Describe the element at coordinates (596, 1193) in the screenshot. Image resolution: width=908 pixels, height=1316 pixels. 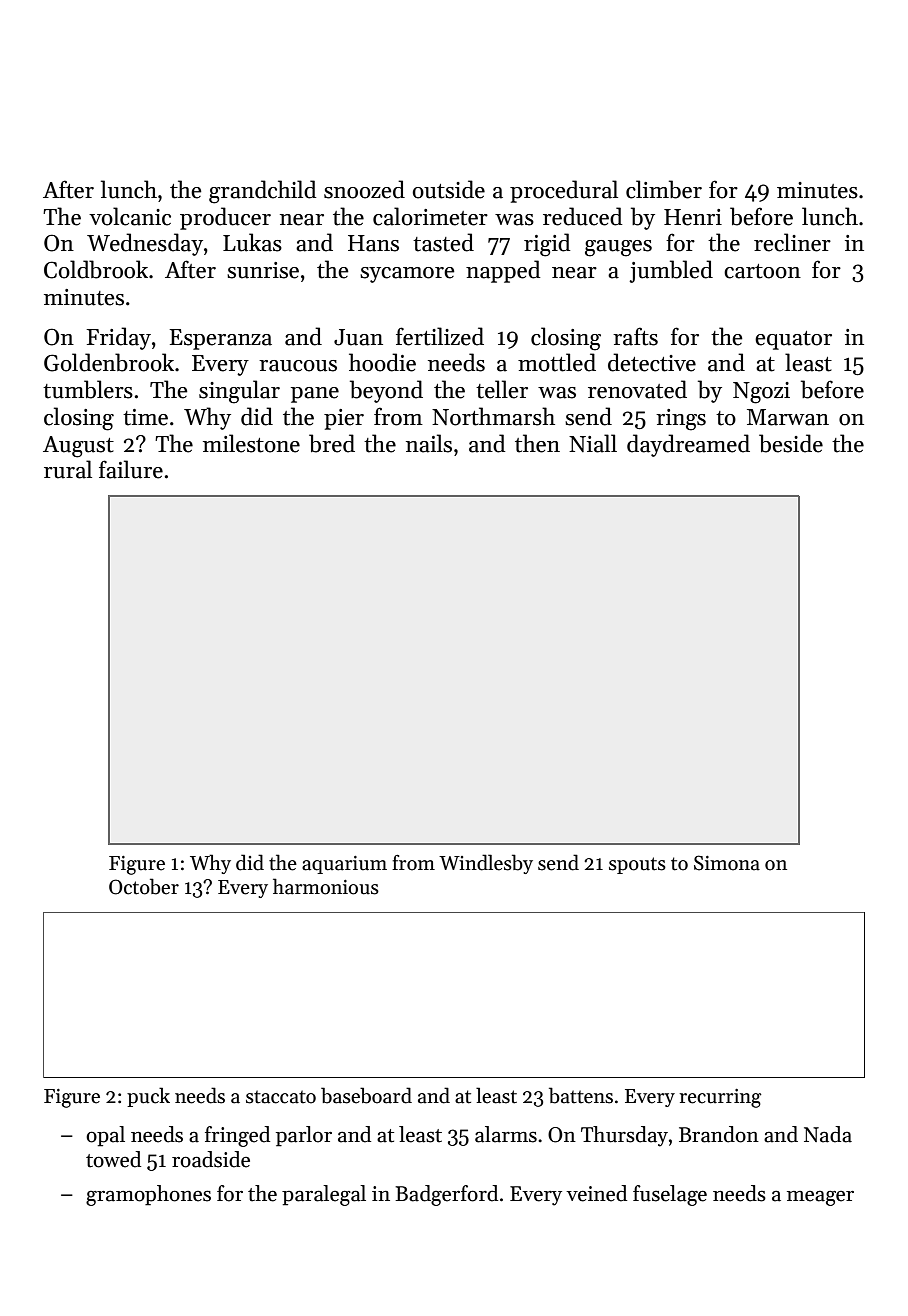
I see `veined` at that location.
